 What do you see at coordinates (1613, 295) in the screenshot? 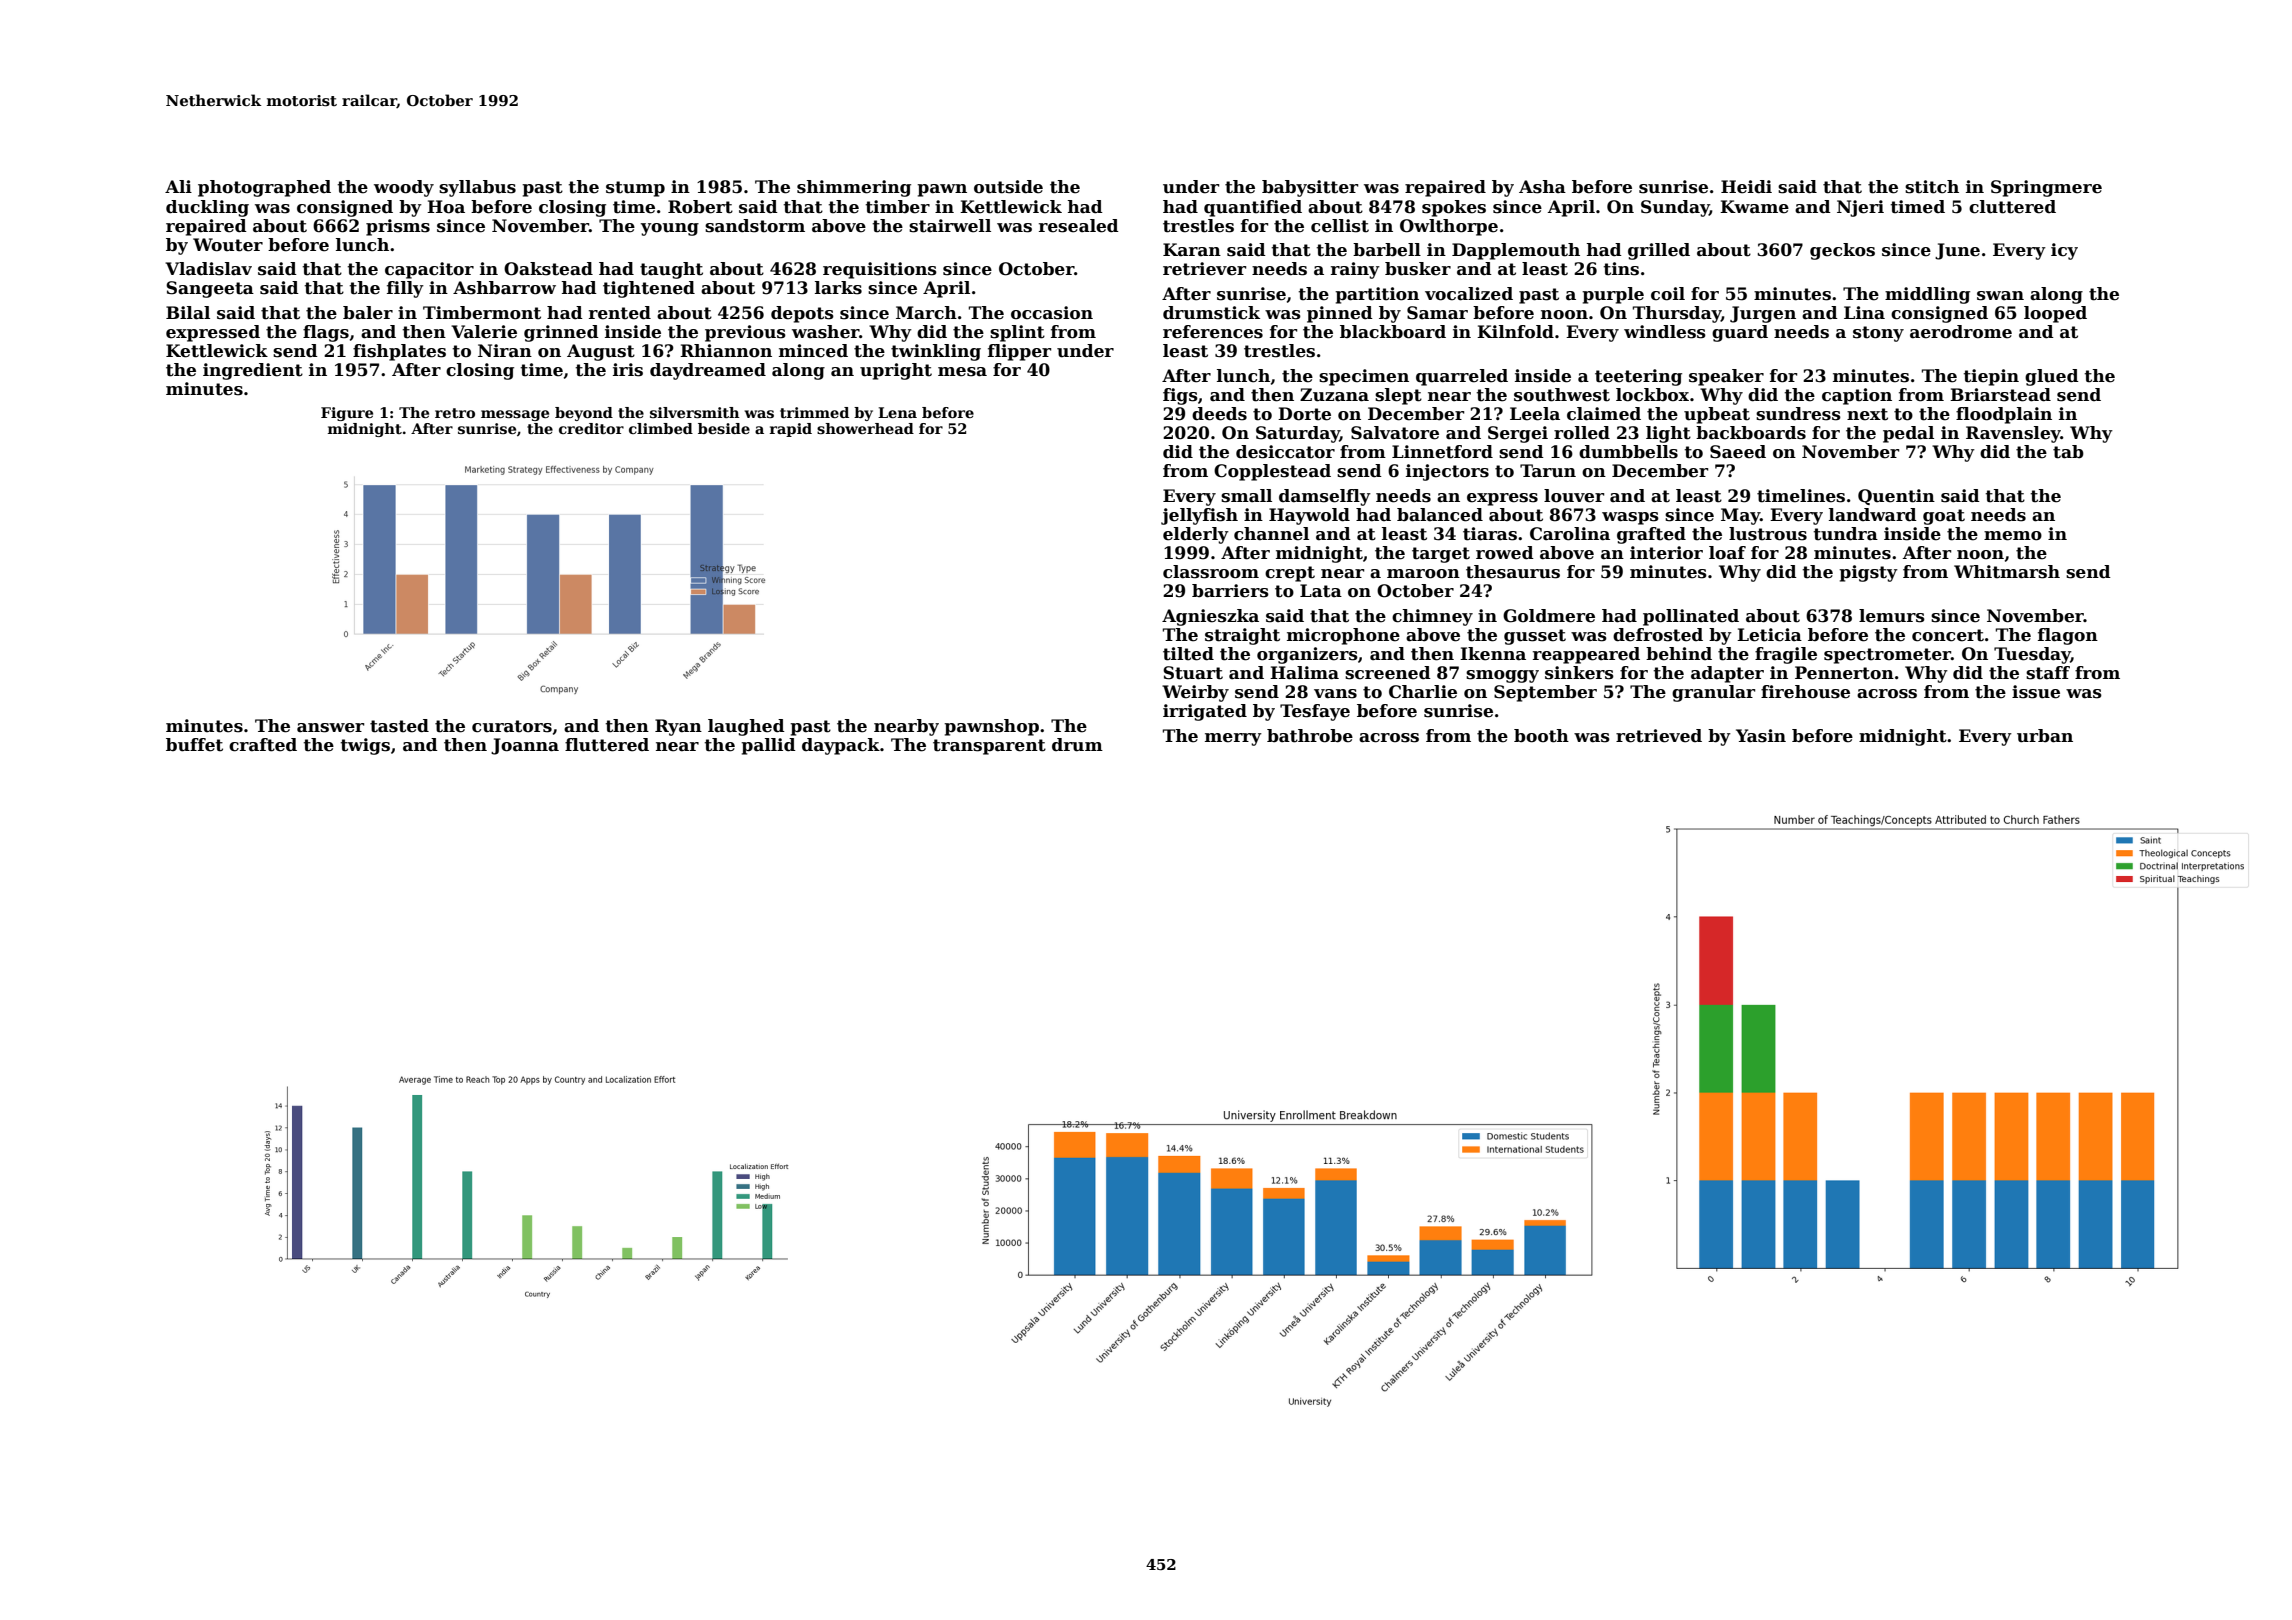
I see `purple` at bounding box center [1613, 295].
